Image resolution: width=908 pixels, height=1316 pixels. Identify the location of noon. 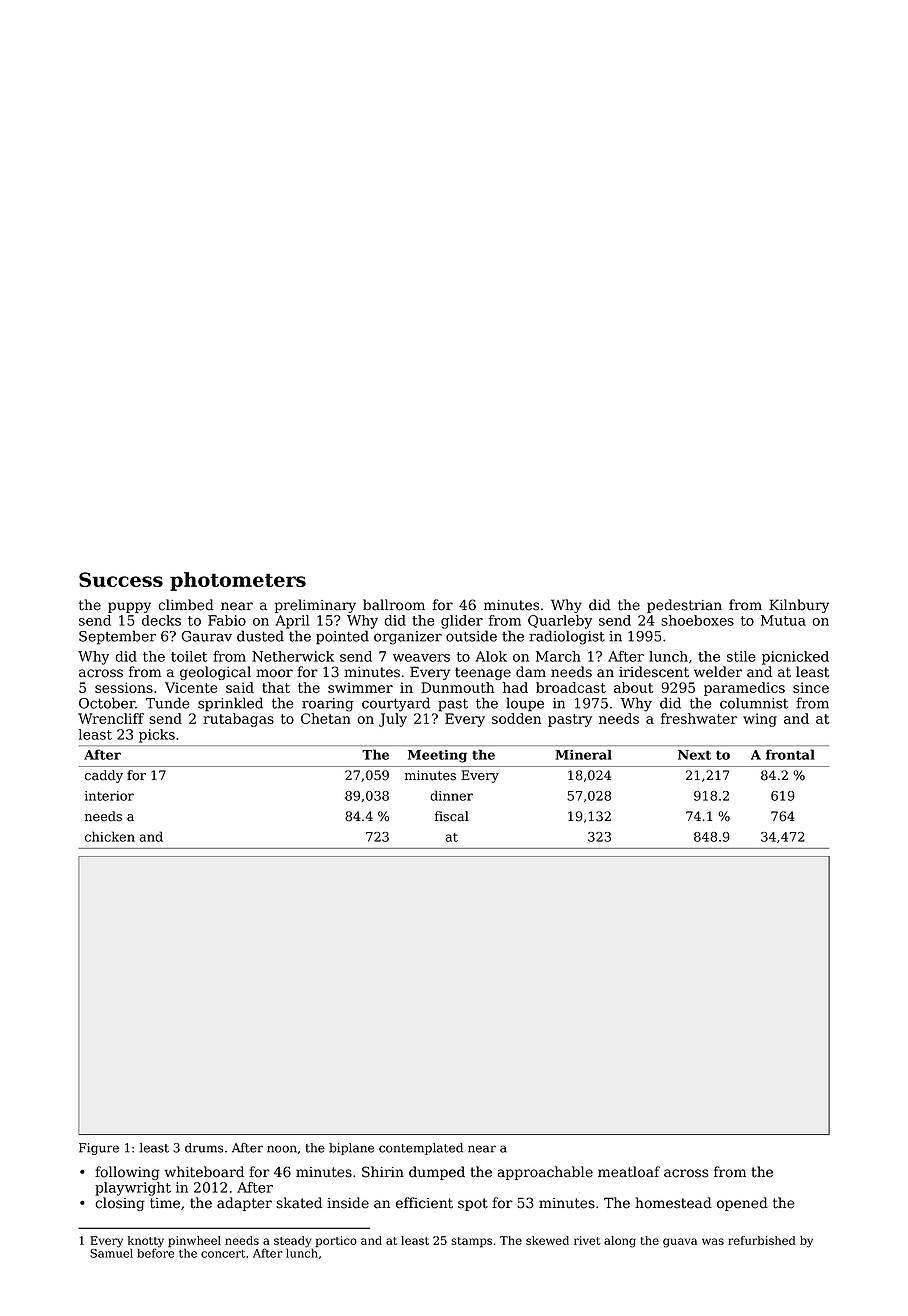
(282, 1149).
